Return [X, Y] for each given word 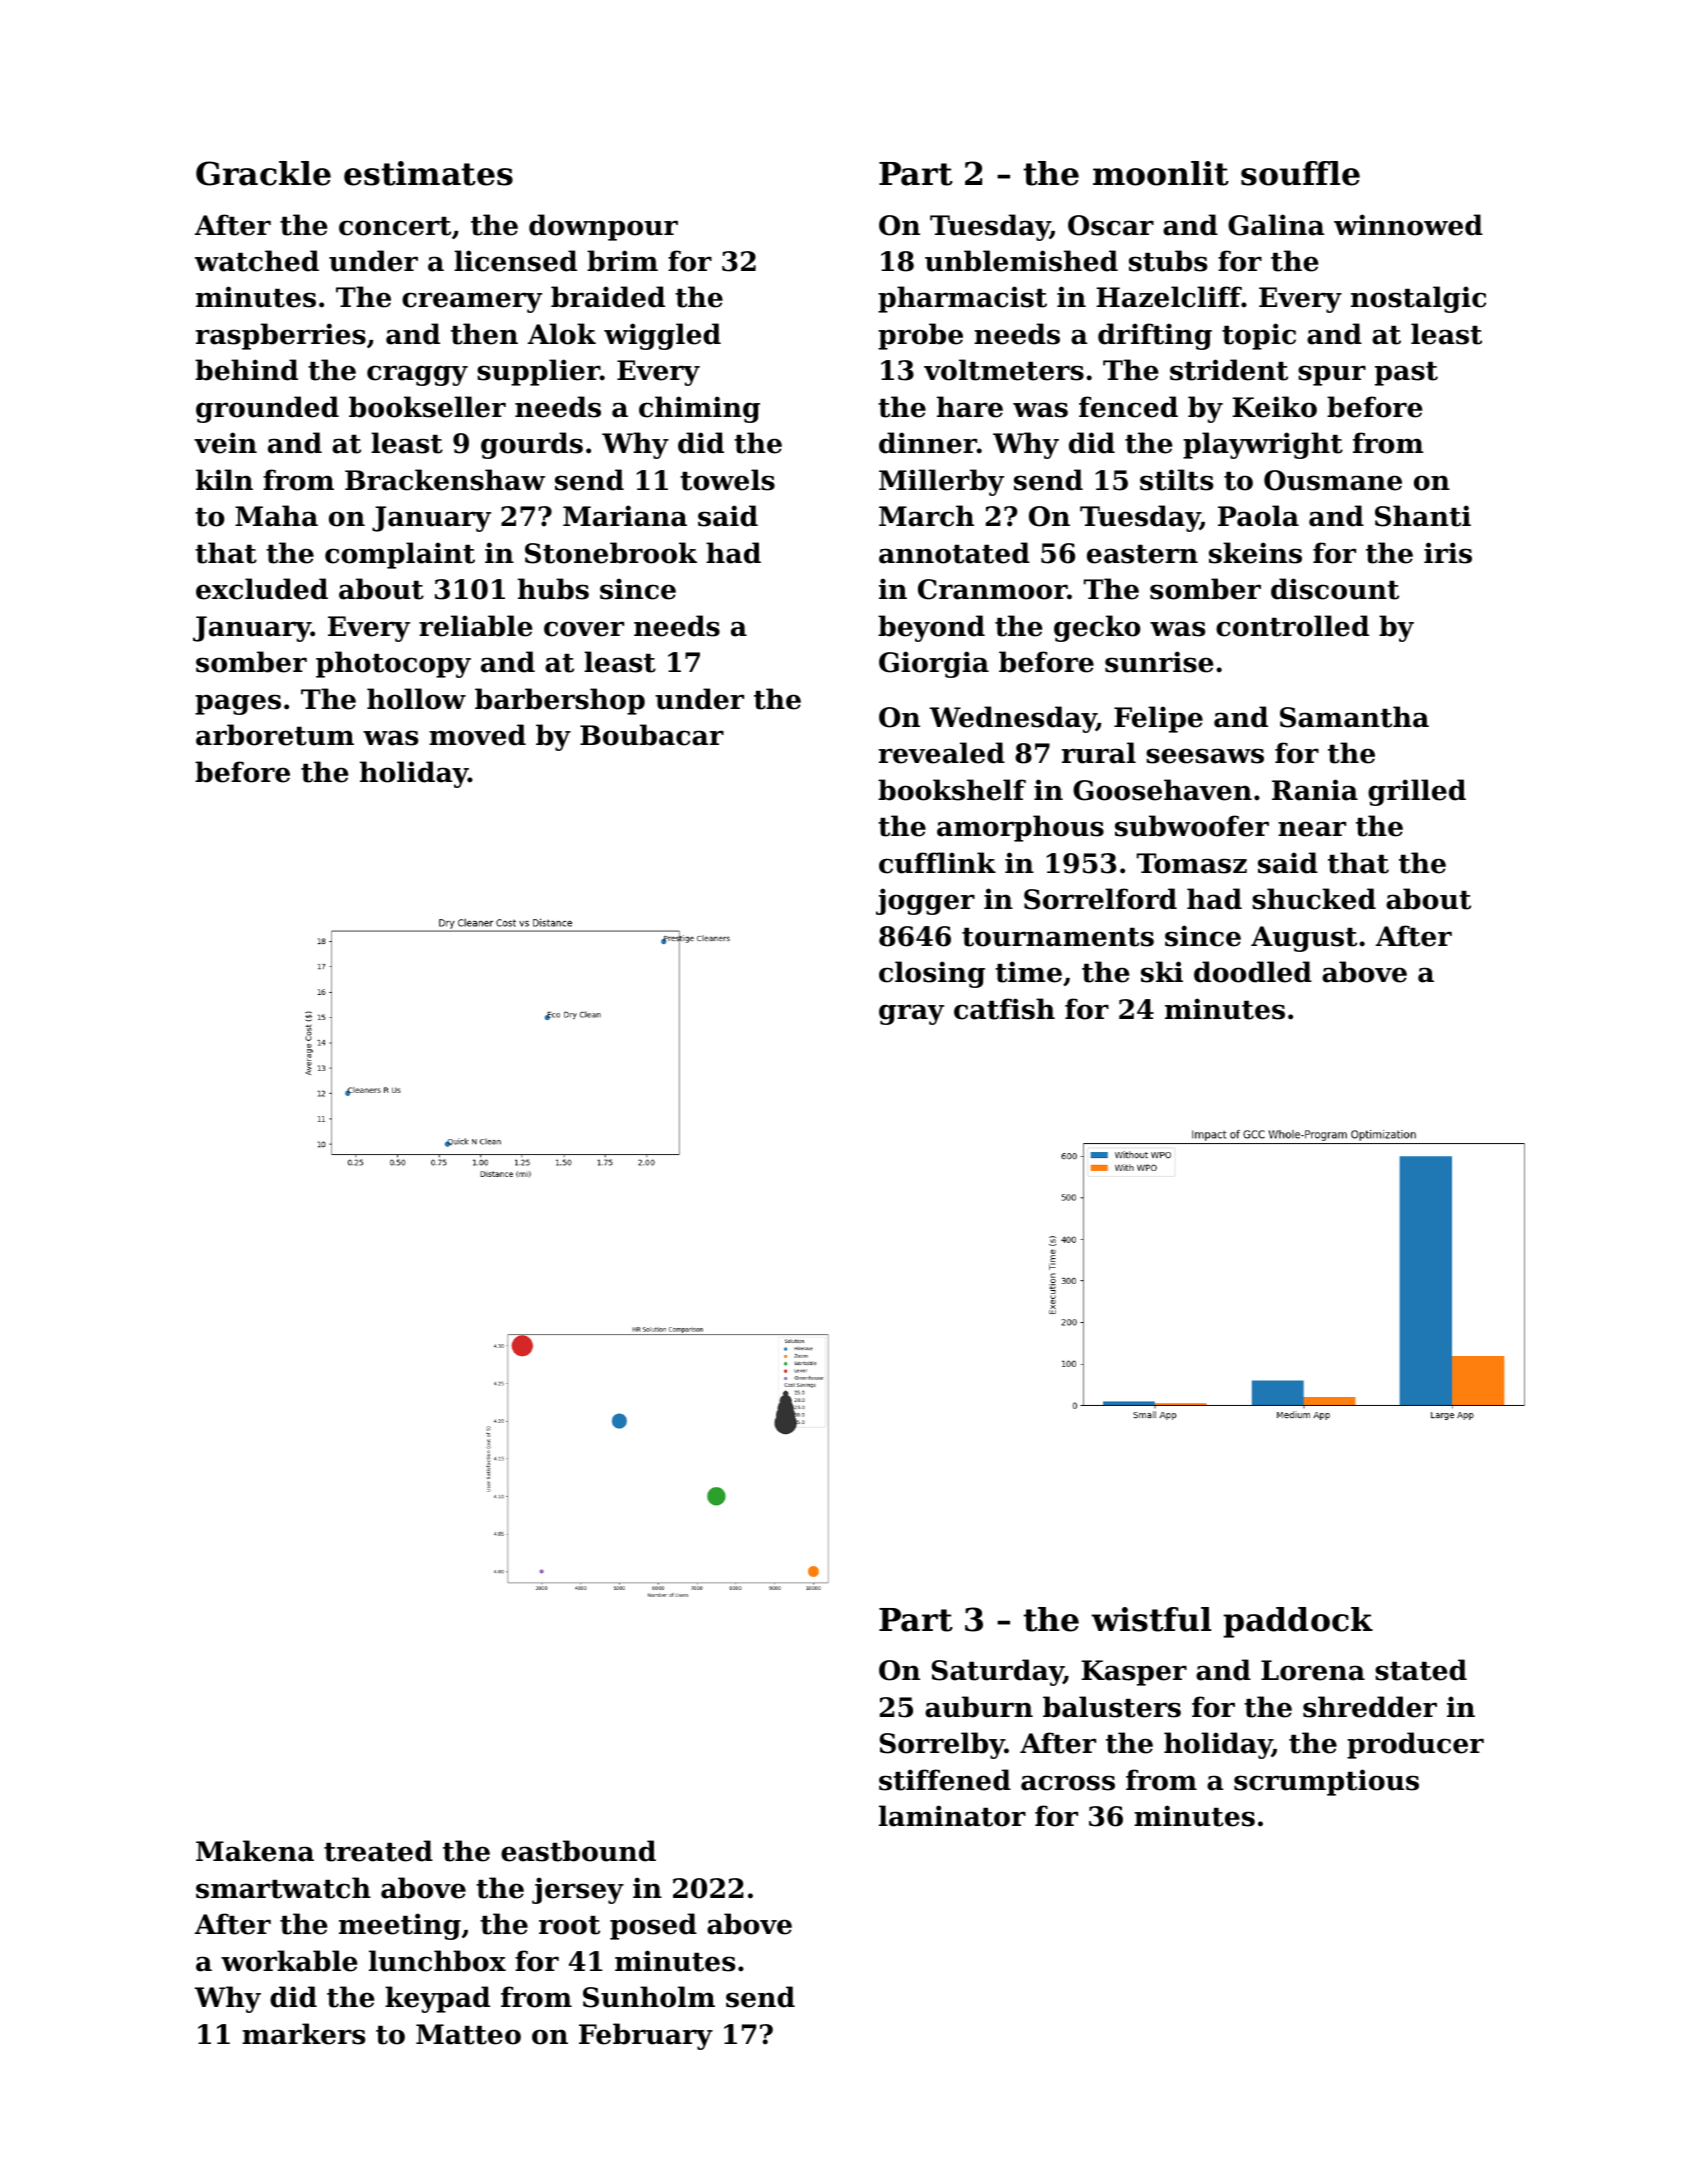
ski [1162, 972]
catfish [1004, 1009]
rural [1099, 753]
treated [378, 1851]
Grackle [263, 173]
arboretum [275, 735]
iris [1448, 553]
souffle [1300, 173]
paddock [1298, 1622]
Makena [255, 1851]
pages [238, 704]
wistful [1151, 1619]
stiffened [945, 1780]
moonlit [1161, 173]
